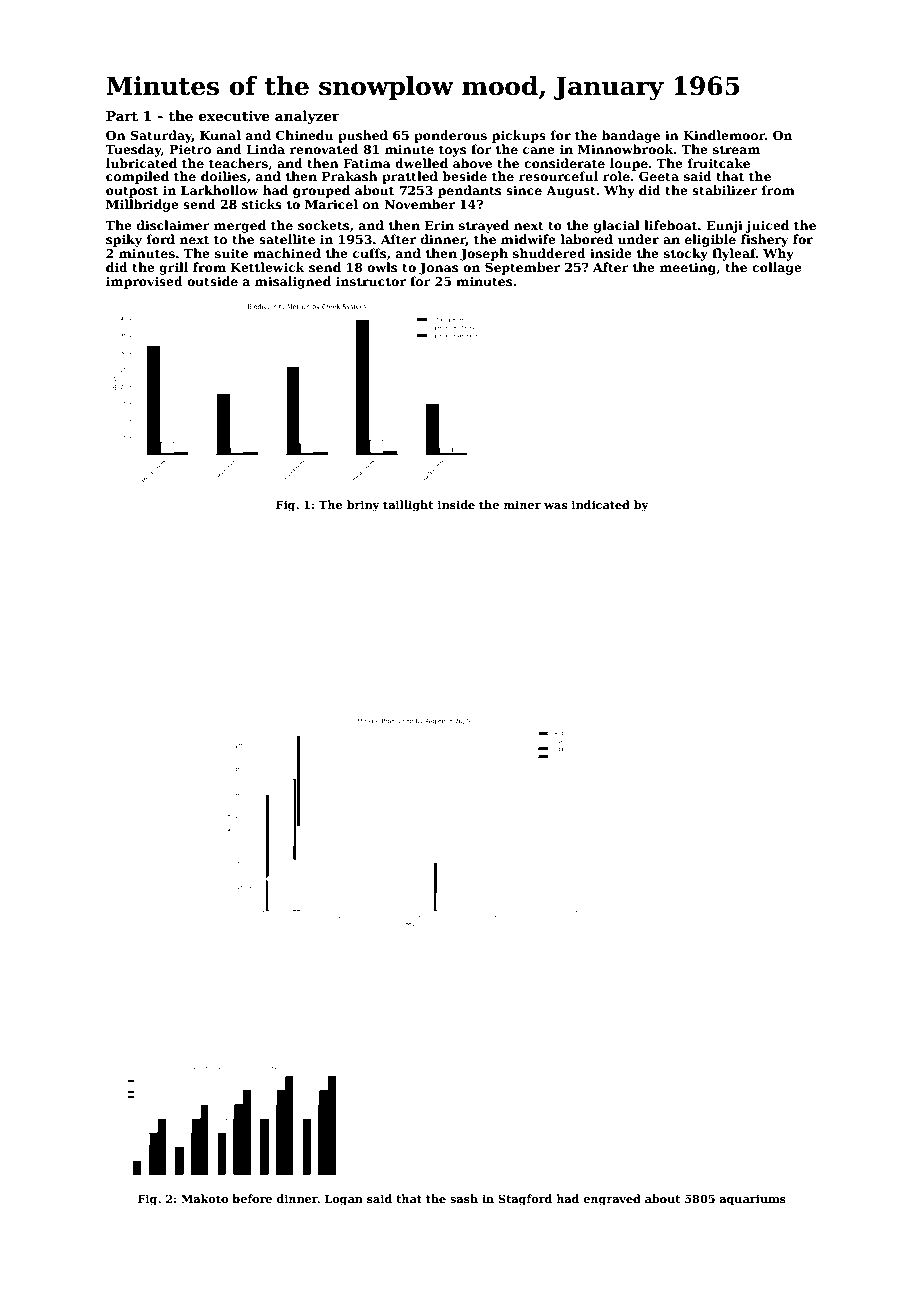 The image size is (924, 1308). What do you see at coordinates (293, 282) in the image?
I see `misaligned` at bounding box center [293, 282].
